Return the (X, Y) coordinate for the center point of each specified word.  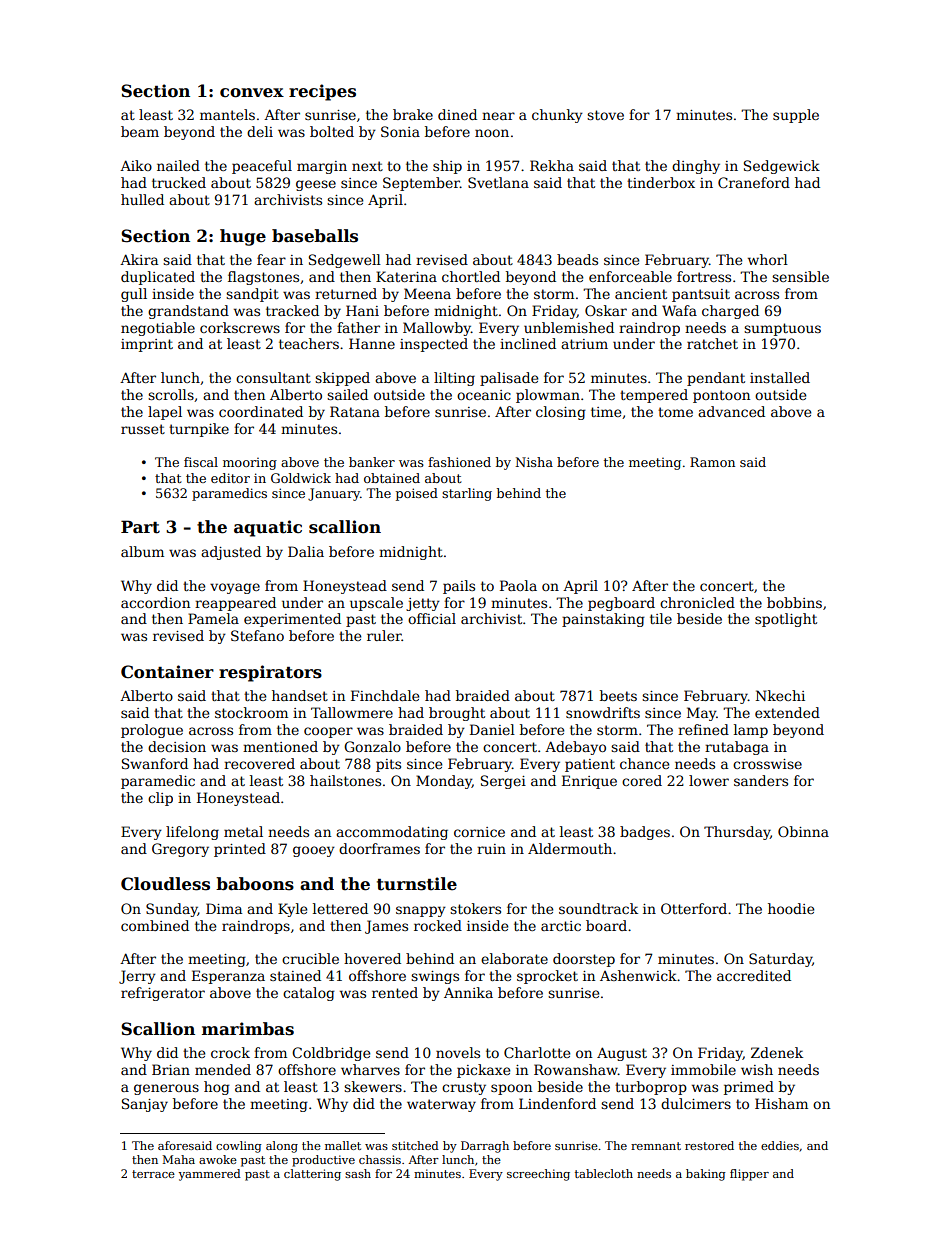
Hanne (372, 343)
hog (217, 1088)
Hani (362, 310)
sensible (800, 276)
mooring (250, 464)
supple (796, 116)
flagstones (263, 278)
